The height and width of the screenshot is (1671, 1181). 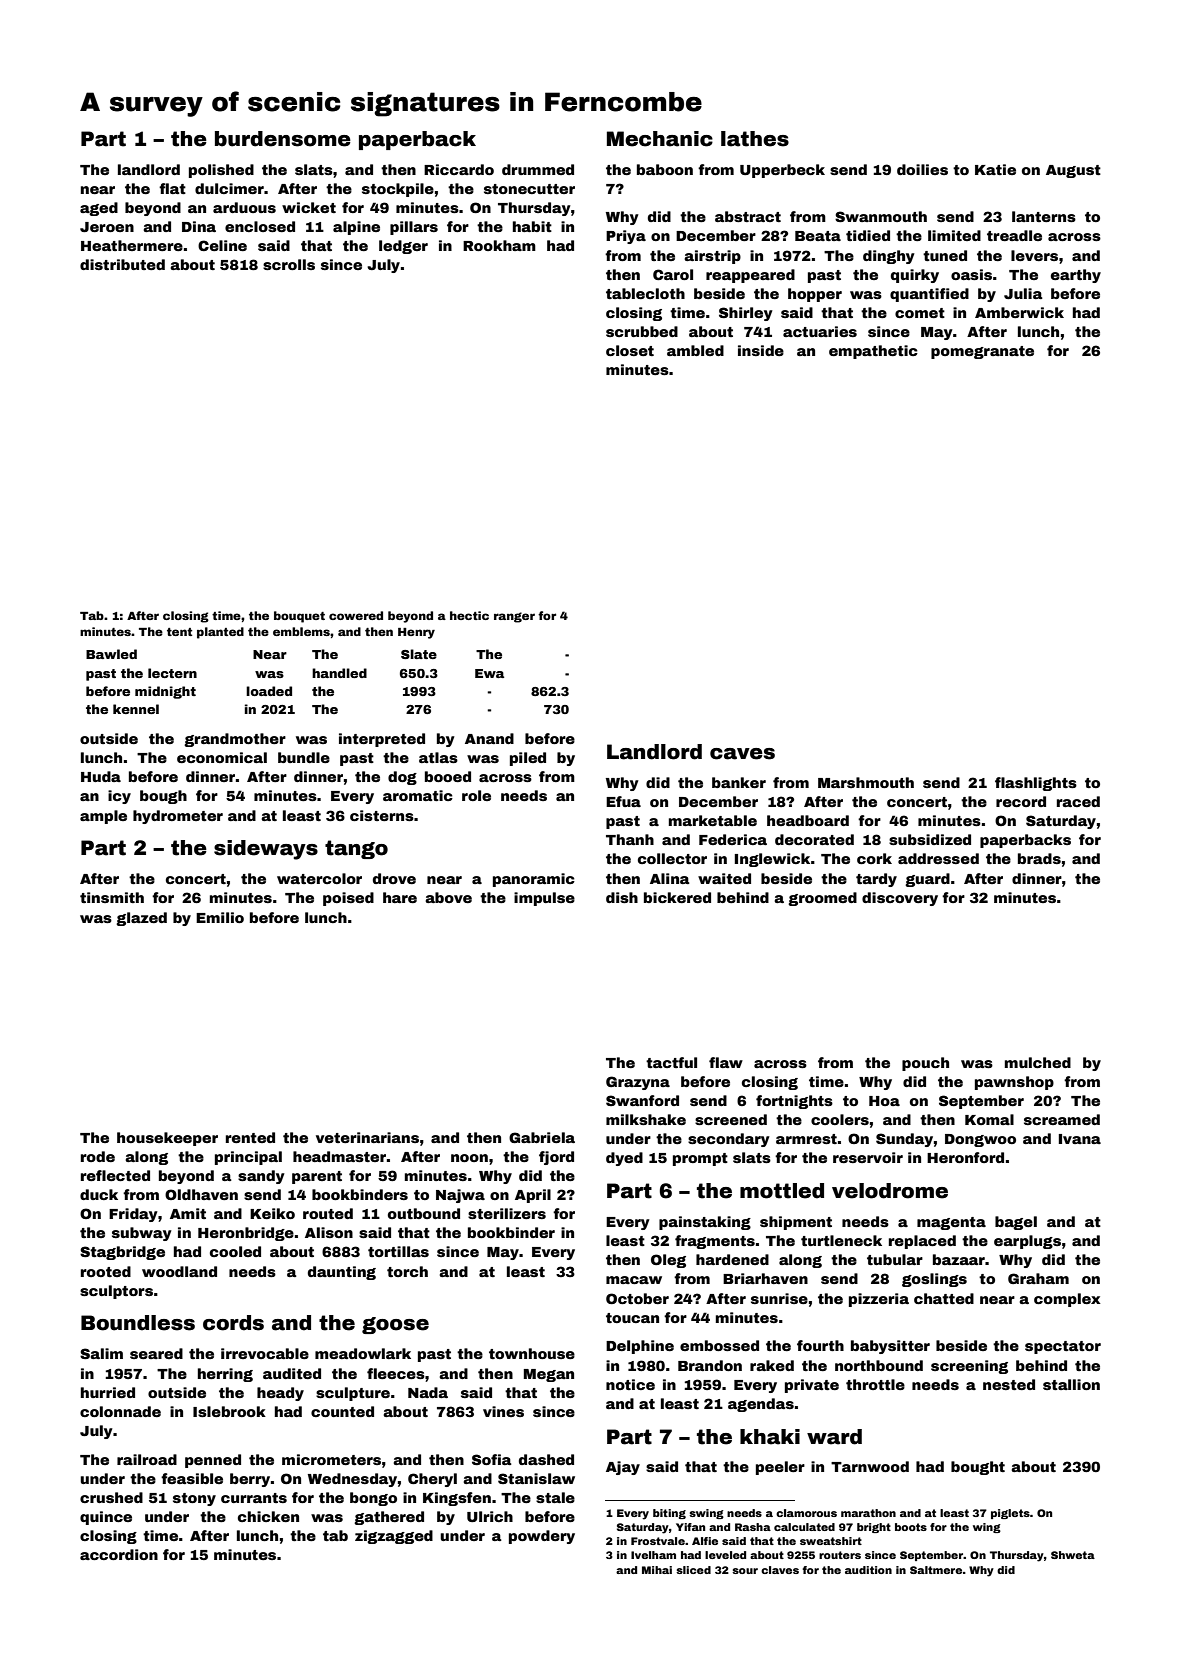 I want to click on Boundless, so click(x=138, y=1323).
